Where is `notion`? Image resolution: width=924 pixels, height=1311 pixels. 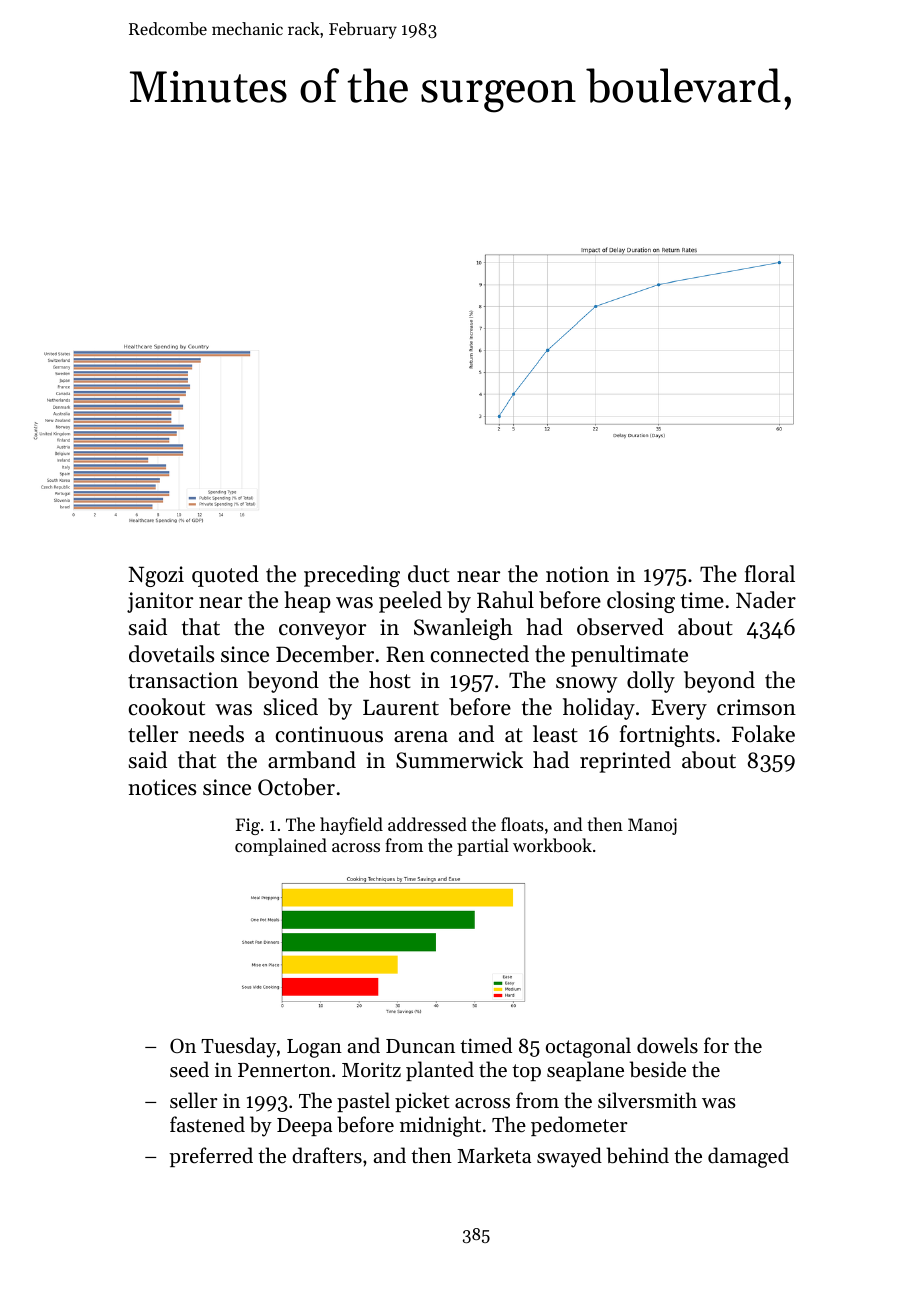
notion is located at coordinates (577, 574).
